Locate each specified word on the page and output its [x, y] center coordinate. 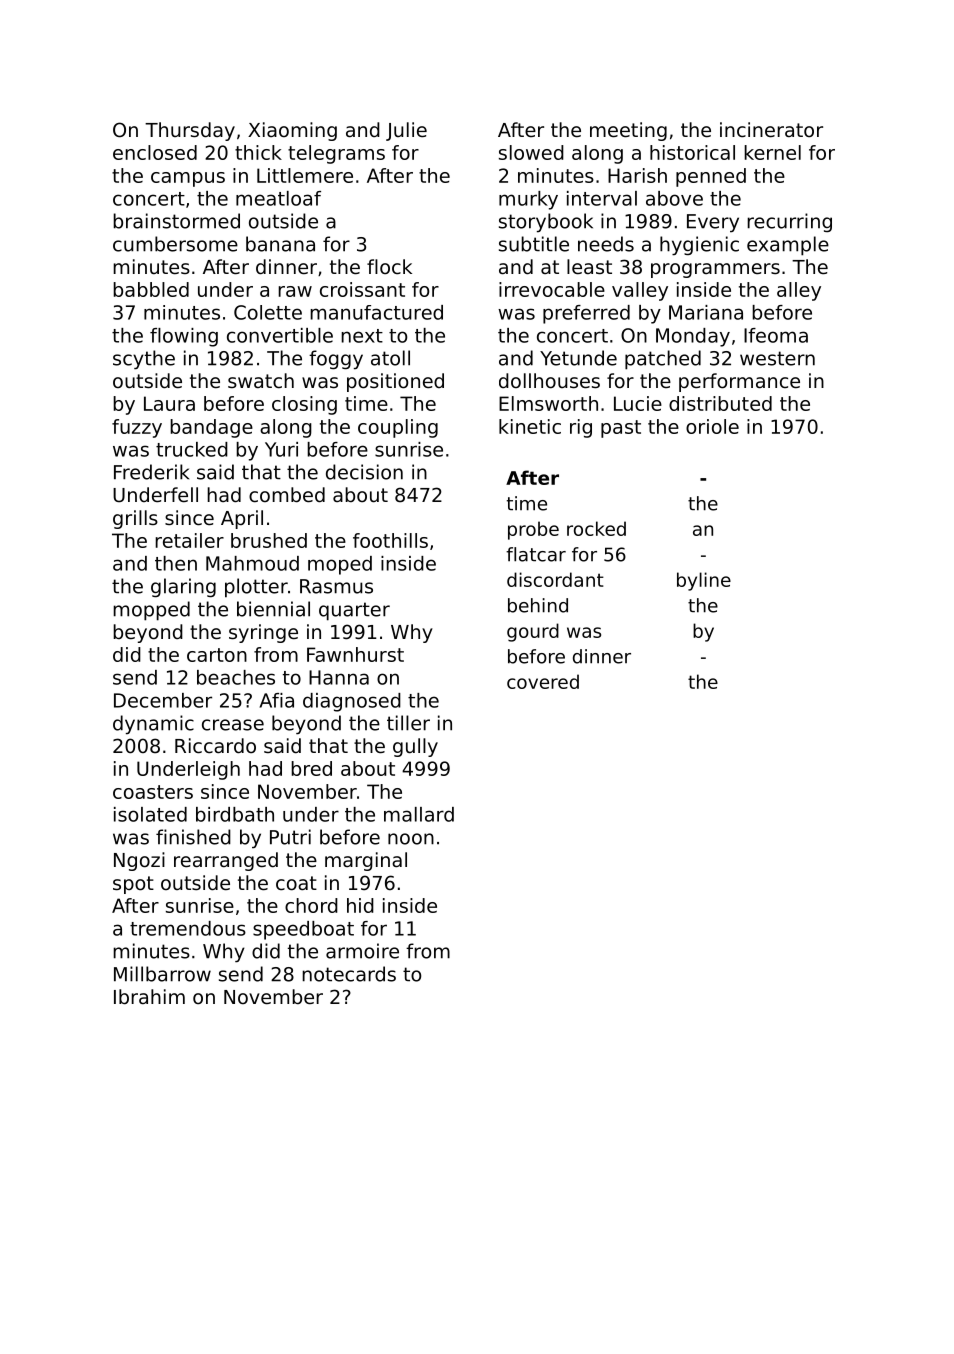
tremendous [188, 928]
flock [389, 267]
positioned [395, 382]
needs [606, 244]
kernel [772, 152]
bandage [211, 428]
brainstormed [176, 221]
